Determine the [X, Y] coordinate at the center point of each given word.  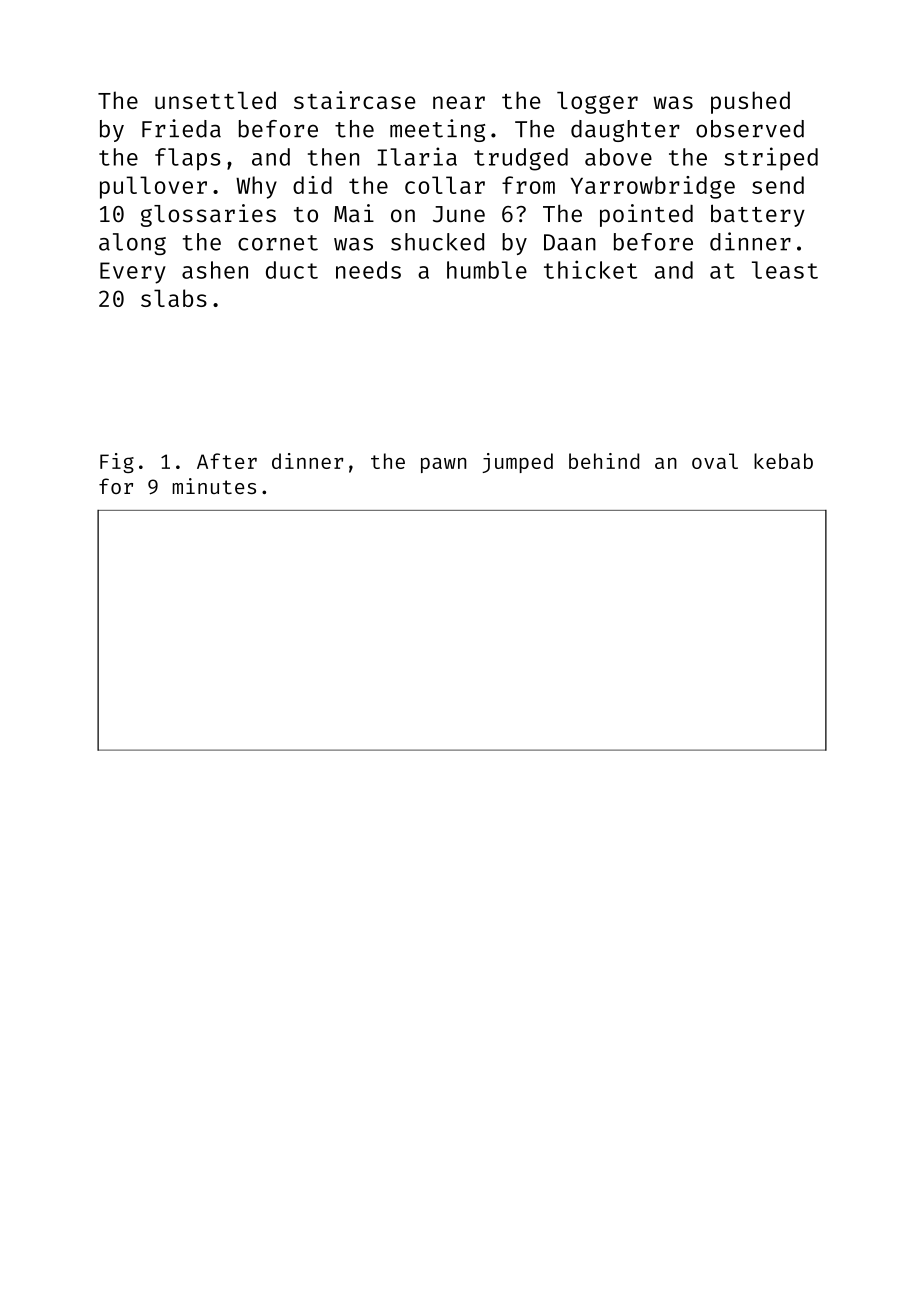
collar [445, 185]
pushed [750, 102]
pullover [153, 187]
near [459, 102]
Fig [117, 463]
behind [604, 461]
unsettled [215, 100]
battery [758, 215]
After [227, 461]
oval [715, 461]
